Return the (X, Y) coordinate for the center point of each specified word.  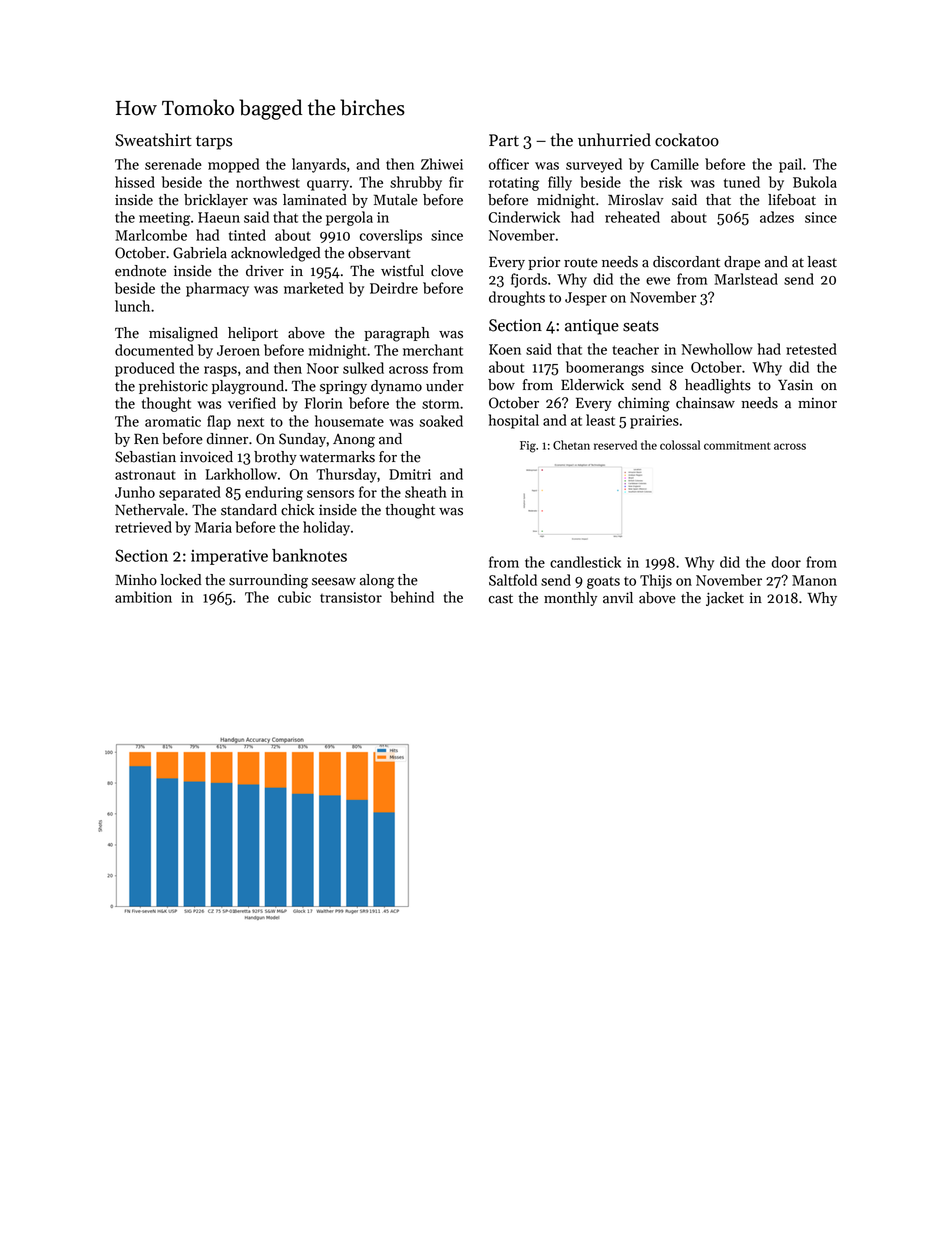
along (377, 581)
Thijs (656, 581)
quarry (328, 185)
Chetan (571, 445)
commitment (737, 445)
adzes (777, 217)
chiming (644, 404)
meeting (164, 219)
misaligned (183, 334)
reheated (632, 217)
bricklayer (216, 201)
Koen (505, 349)
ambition (143, 597)
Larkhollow (241, 474)
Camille (675, 164)
